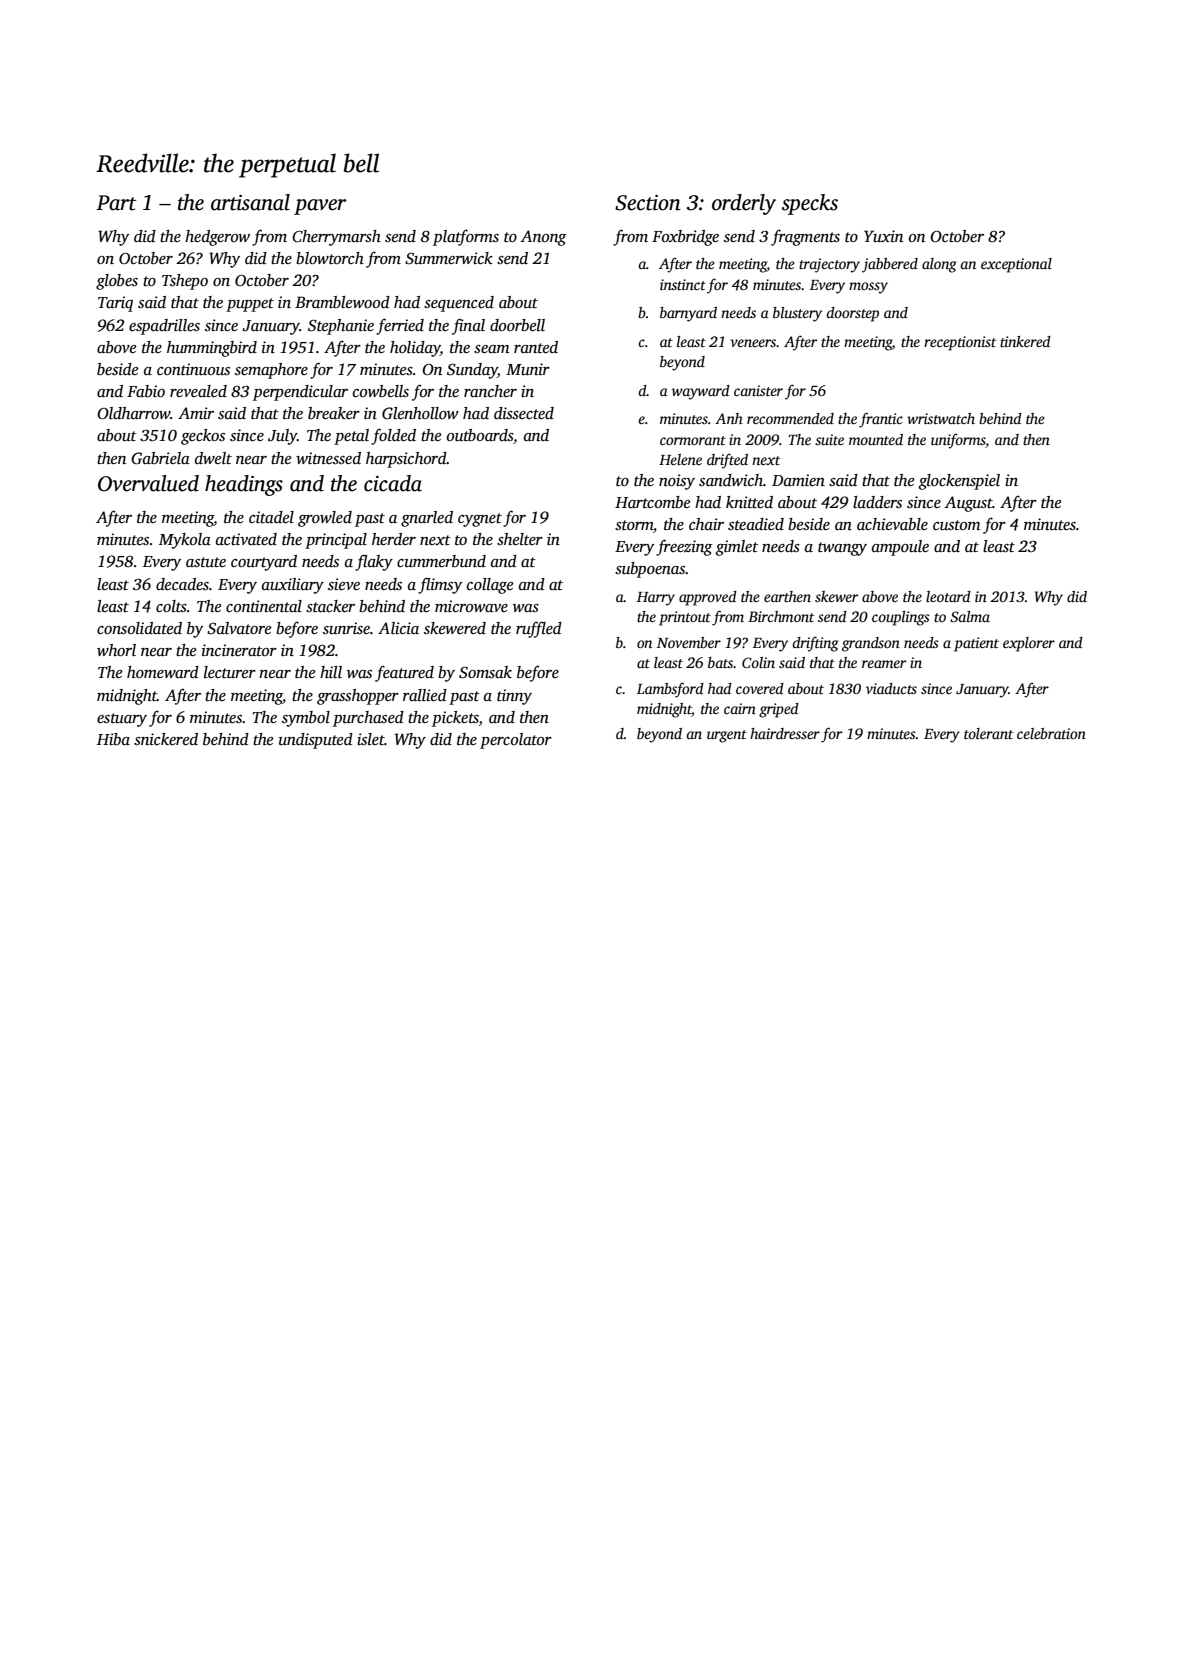  Describe the element at coordinates (648, 203) in the screenshot. I see `Section` at that location.
